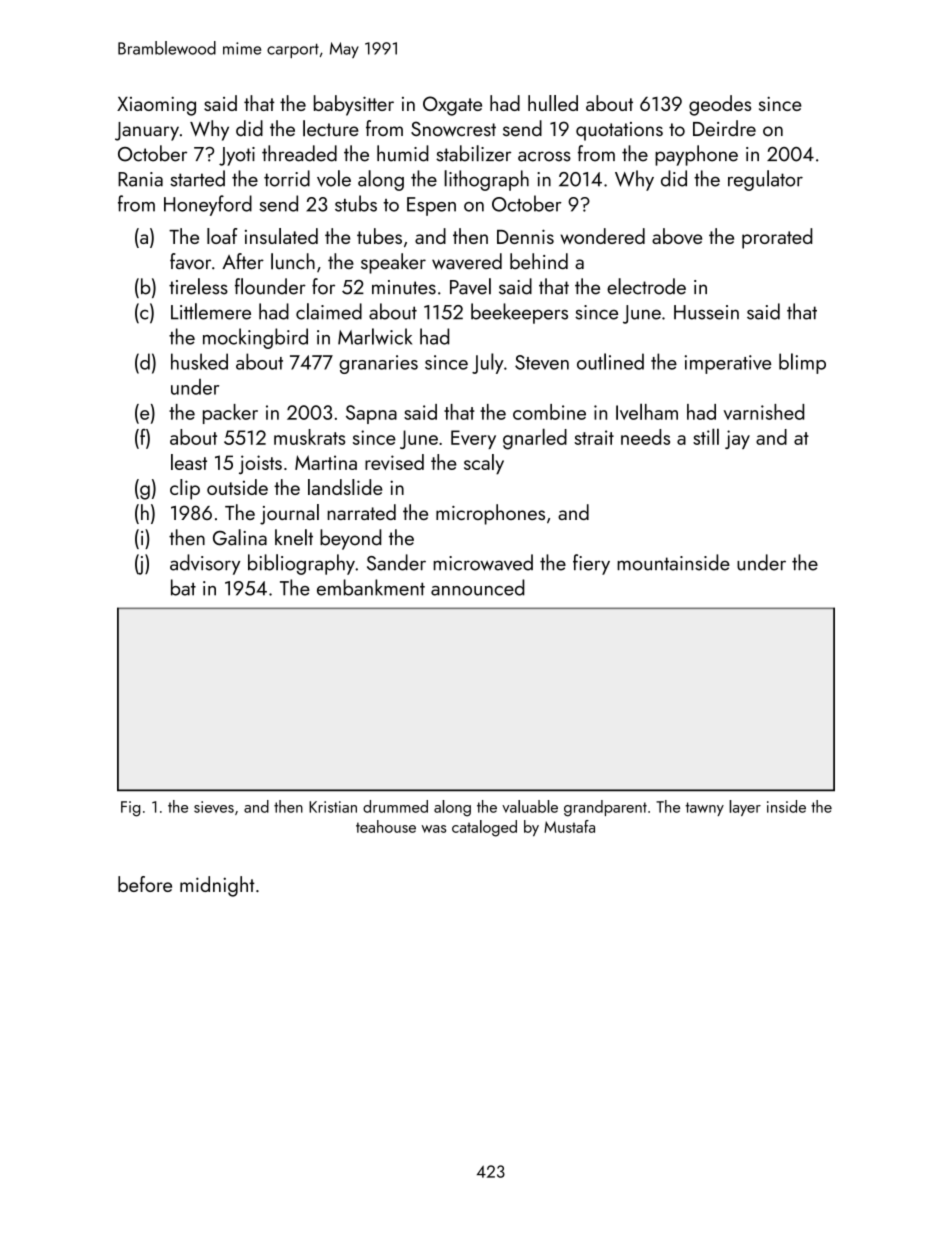 This screenshot has height=1233, width=952. I want to click on tawny, so click(704, 809).
